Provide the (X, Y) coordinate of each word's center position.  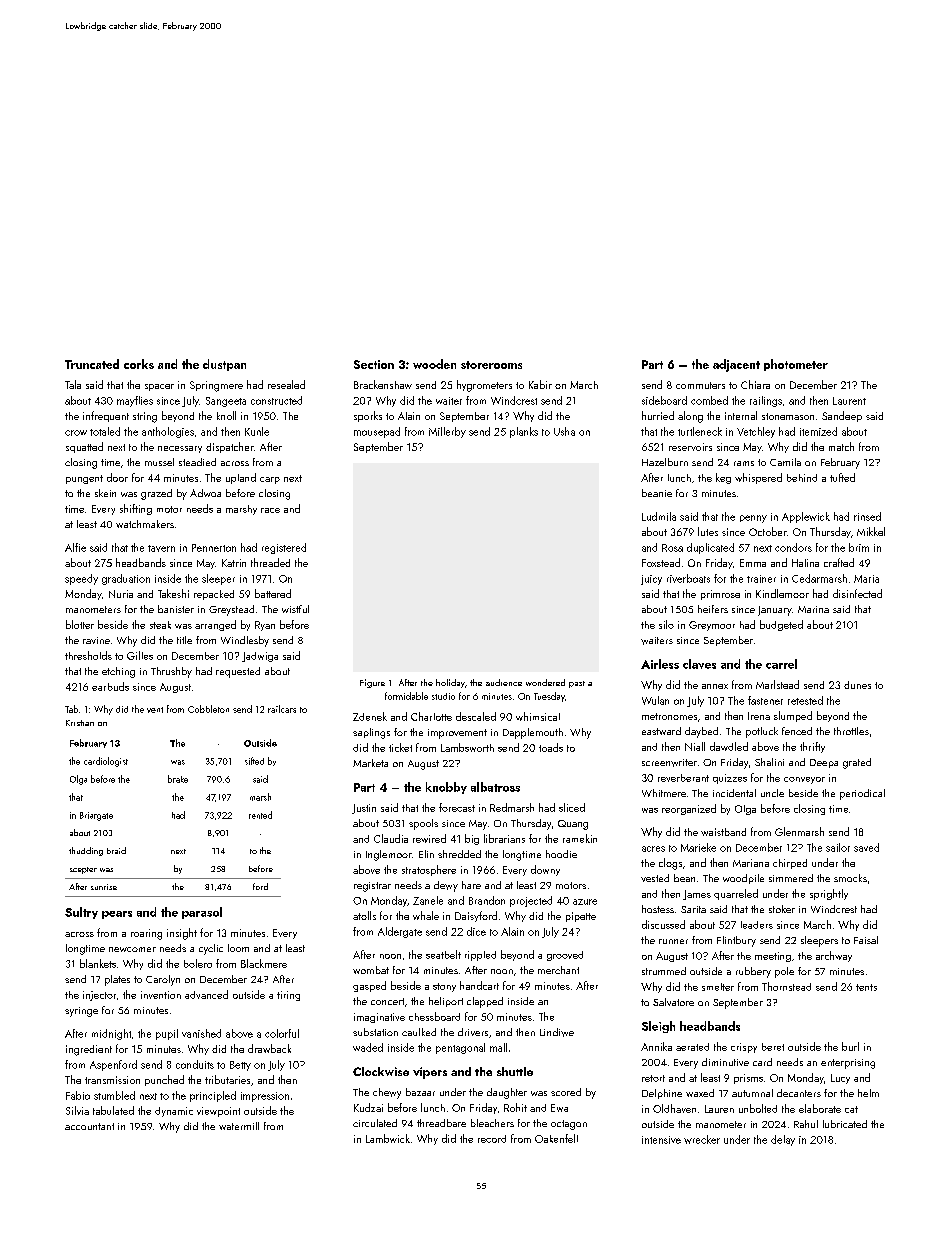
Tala (73, 384)
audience (504, 682)
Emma (753, 563)
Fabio (78, 1095)
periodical (862, 794)
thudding (86, 851)
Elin (426, 854)
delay (783, 1140)
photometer (796, 365)
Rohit (515, 1107)
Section (374, 364)
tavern (161, 548)
